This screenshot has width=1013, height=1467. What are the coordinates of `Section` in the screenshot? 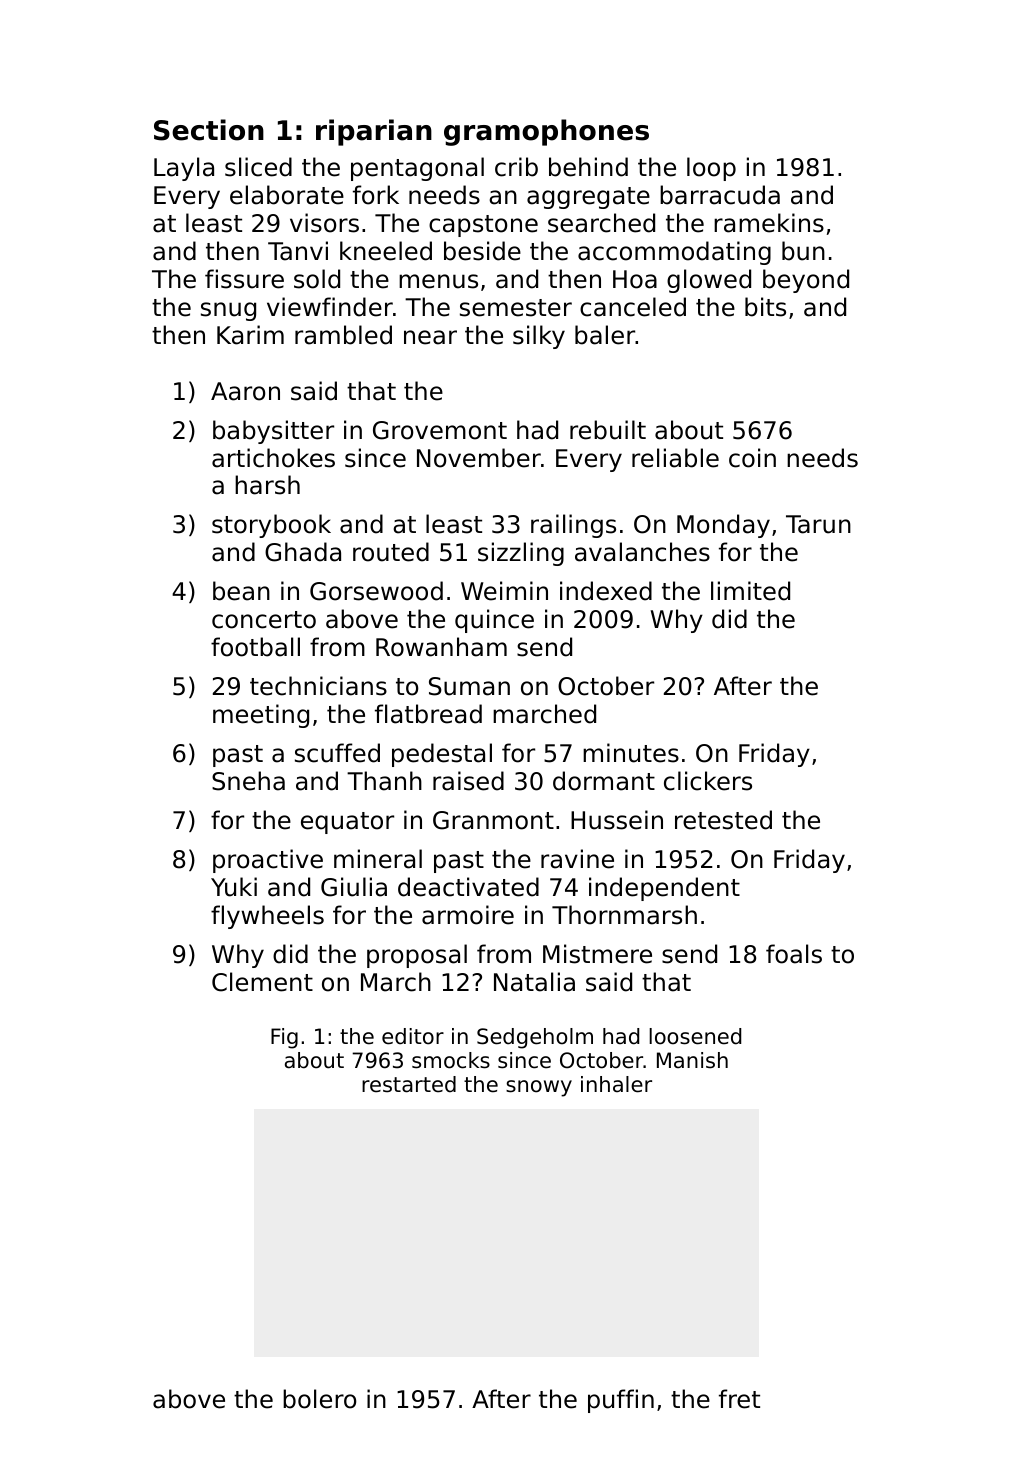 It's located at (209, 130).
